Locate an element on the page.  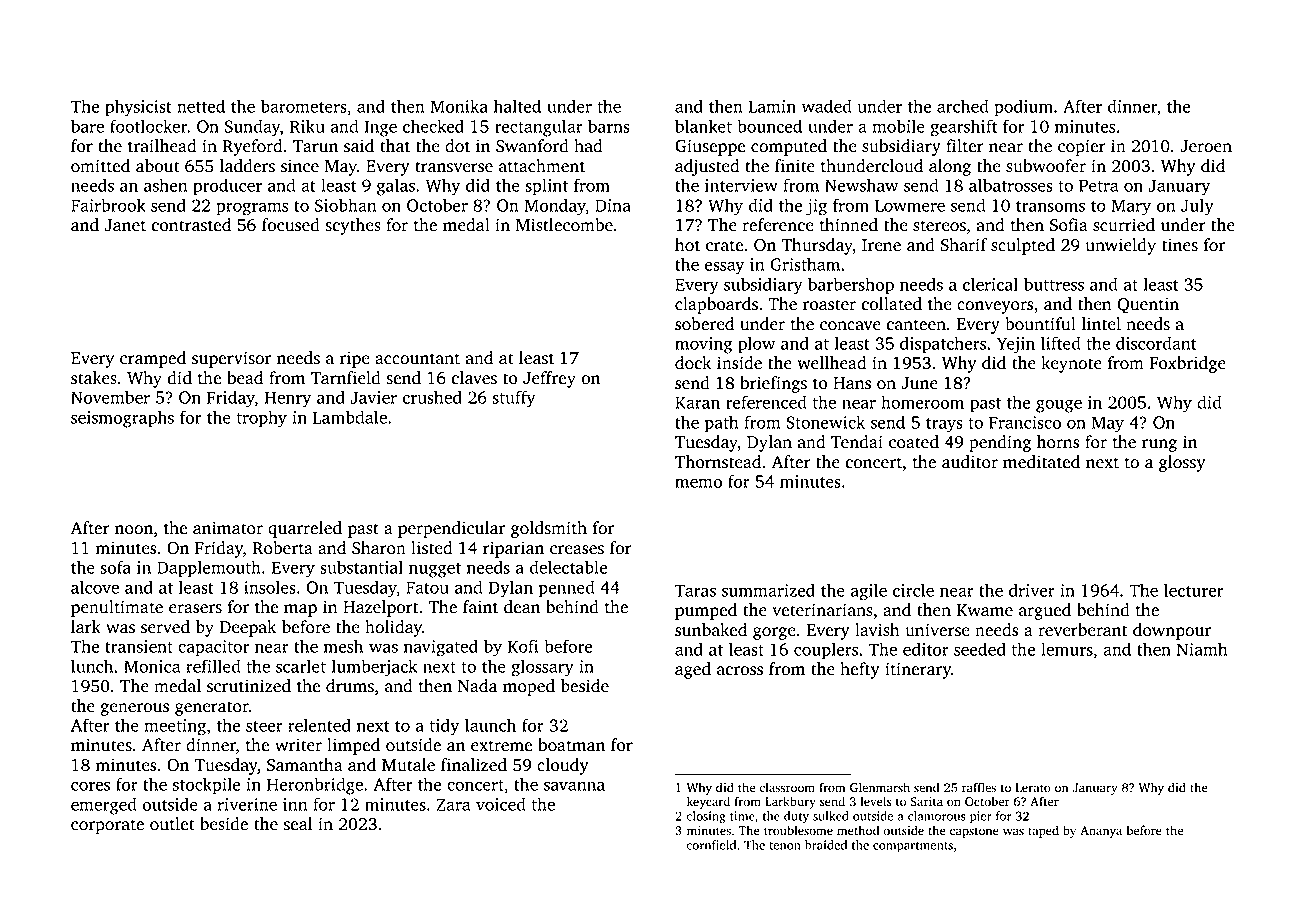
omitted is located at coordinates (100, 166).
